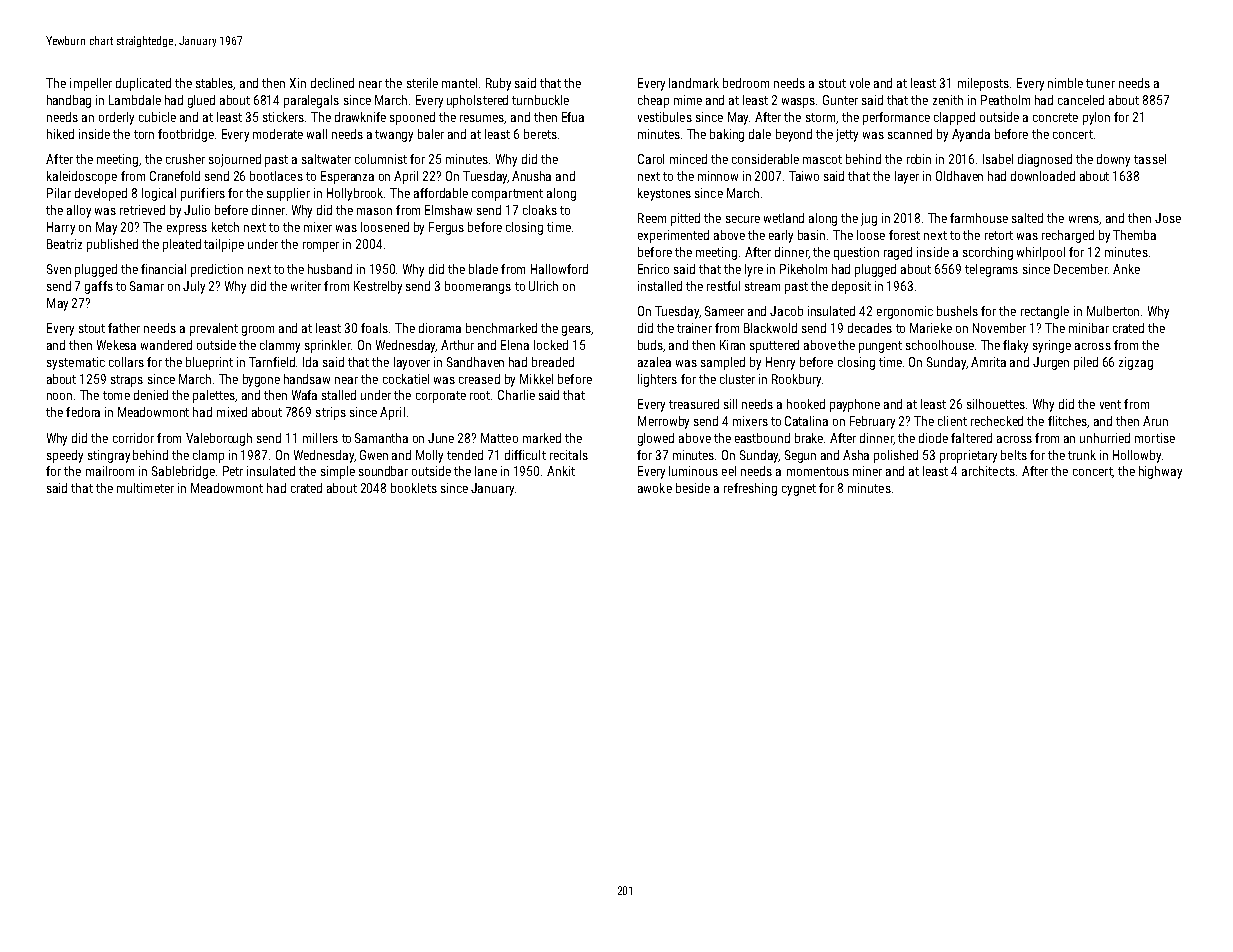  What do you see at coordinates (1113, 311) in the page?
I see `Mulberton` at bounding box center [1113, 311].
